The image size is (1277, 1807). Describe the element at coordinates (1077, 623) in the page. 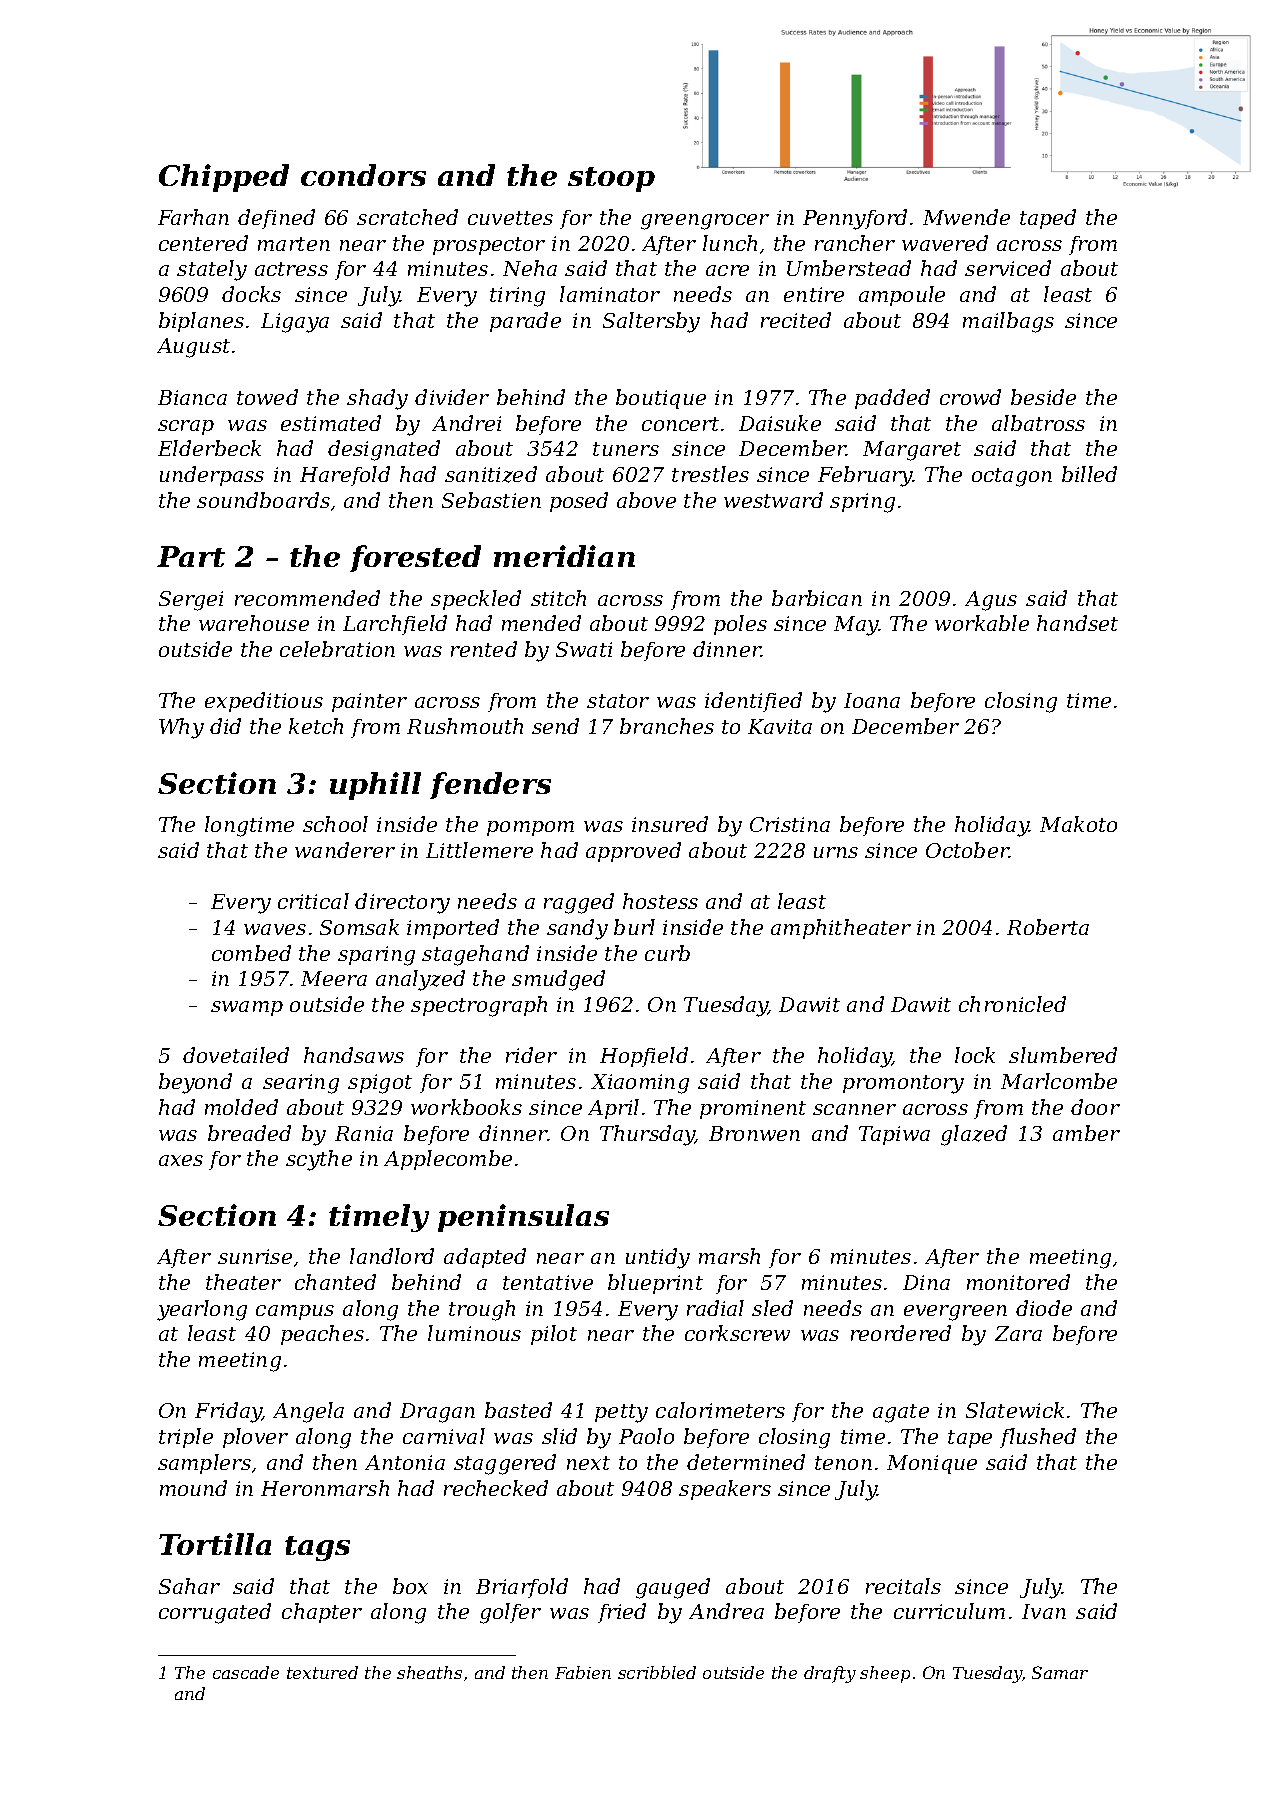

I see `handset` at that location.
